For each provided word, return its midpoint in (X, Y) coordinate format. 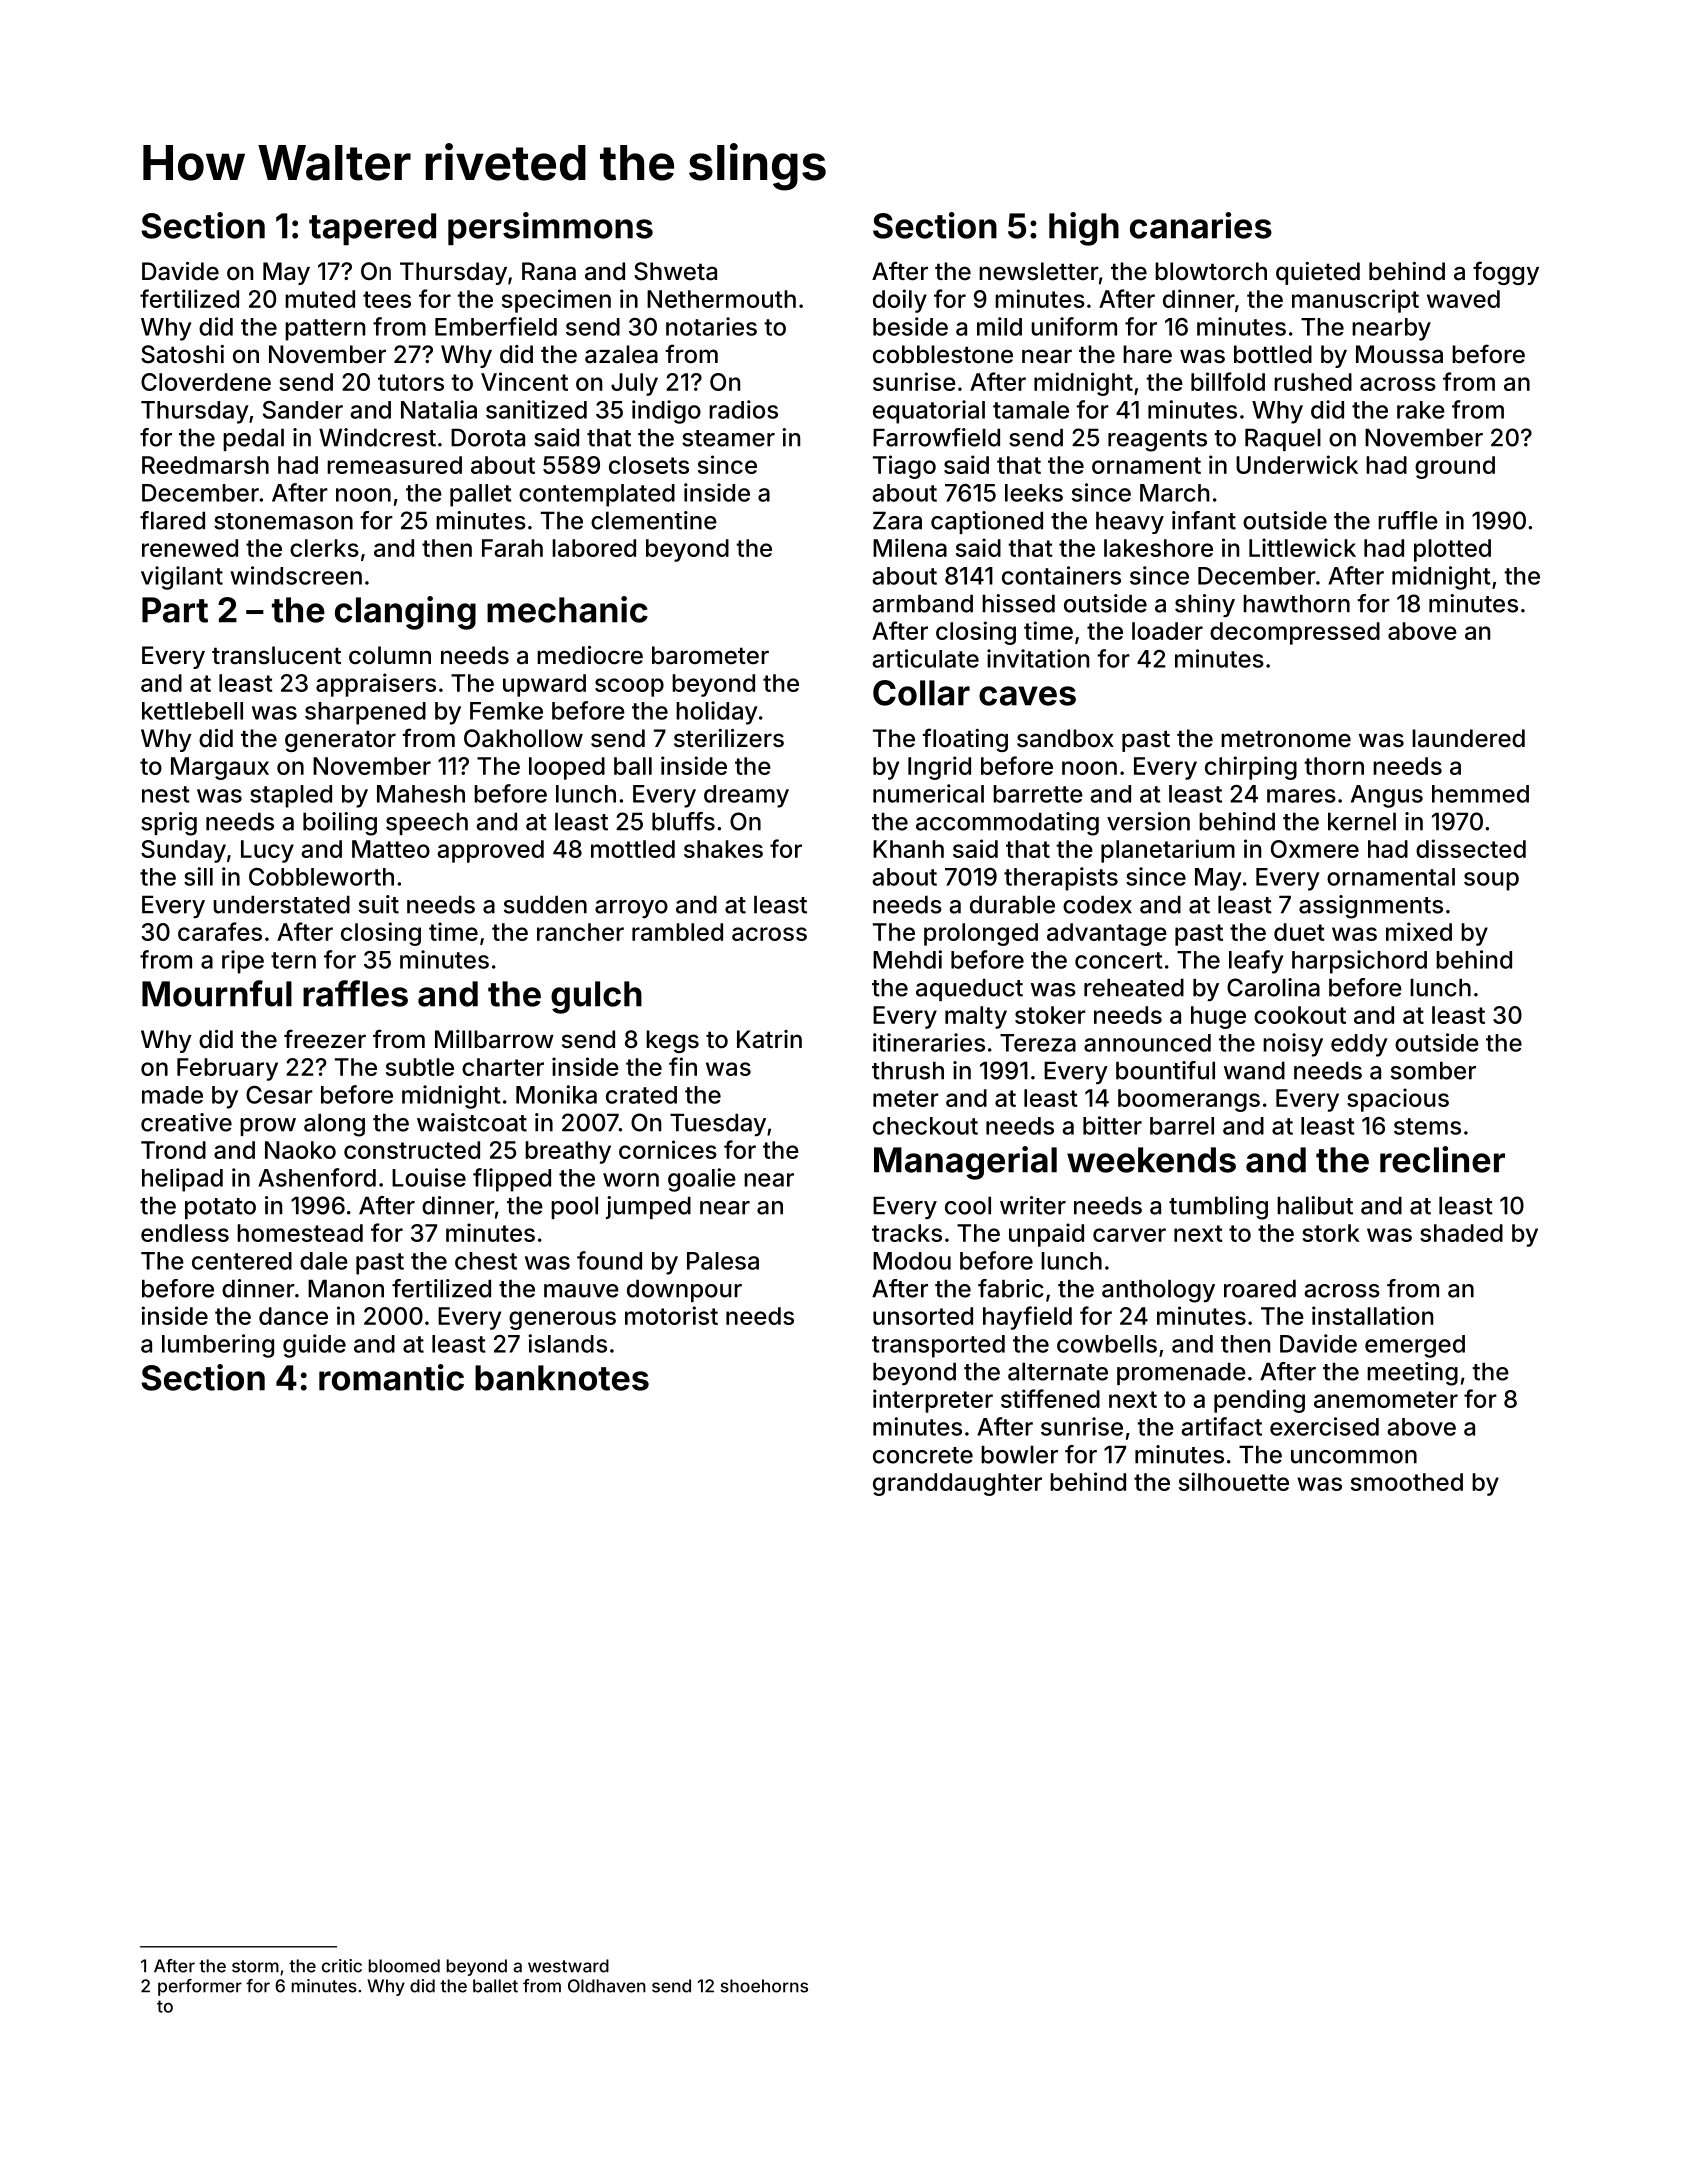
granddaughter (957, 1484)
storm (255, 1966)
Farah (512, 548)
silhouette (1234, 1481)
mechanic (567, 609)
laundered (1468, 738)
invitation (1038, 658)
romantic (391, 1377)
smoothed (1407, 1482)
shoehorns (764, 1986)
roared (1260, 1288)
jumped (648, 1207)
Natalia (439, 409)
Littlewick (1302, 547)
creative (186, 1122)
